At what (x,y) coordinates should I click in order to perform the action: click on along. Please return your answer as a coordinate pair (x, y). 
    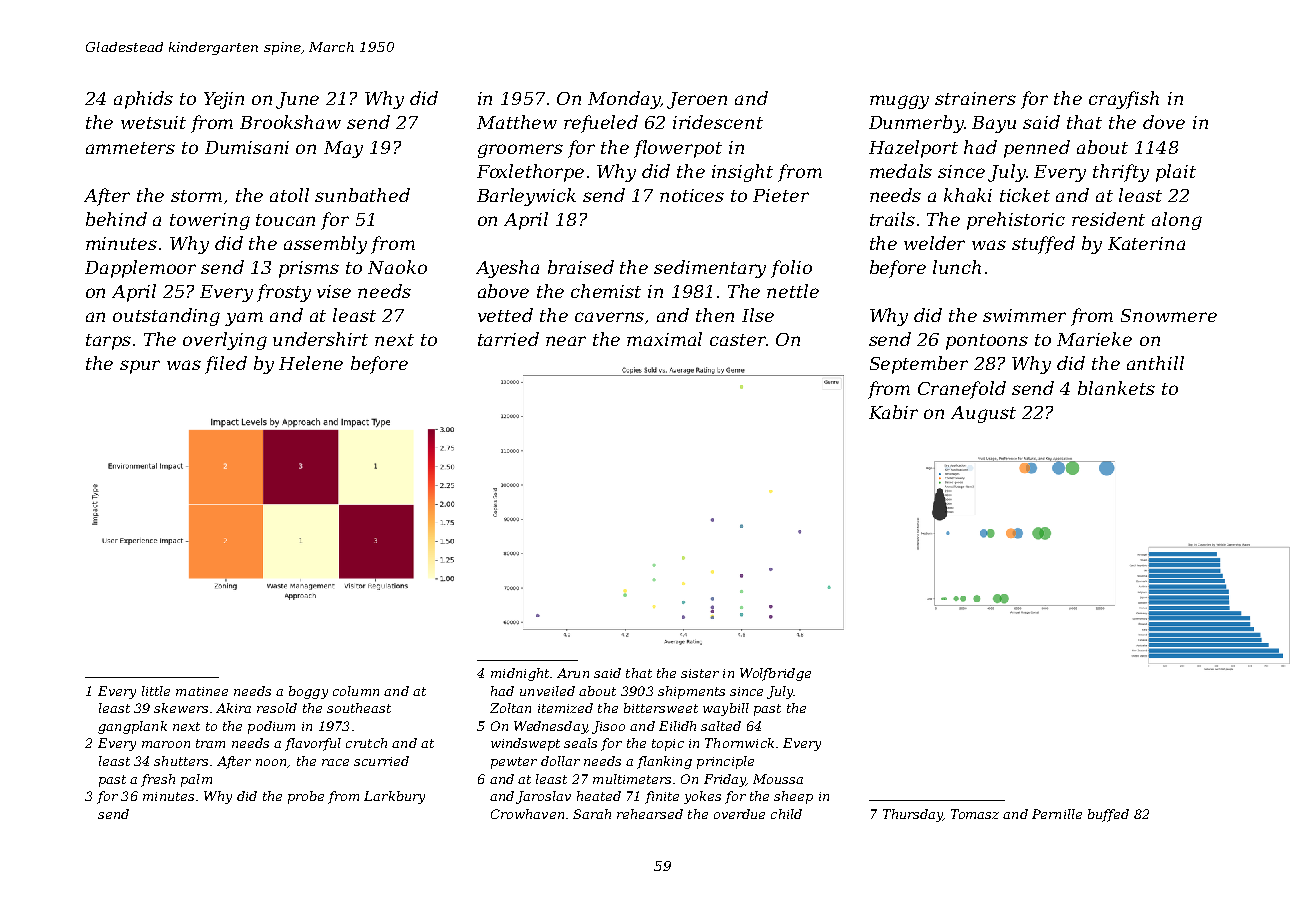
    Looking at the image, I should click on (1177, 221).
